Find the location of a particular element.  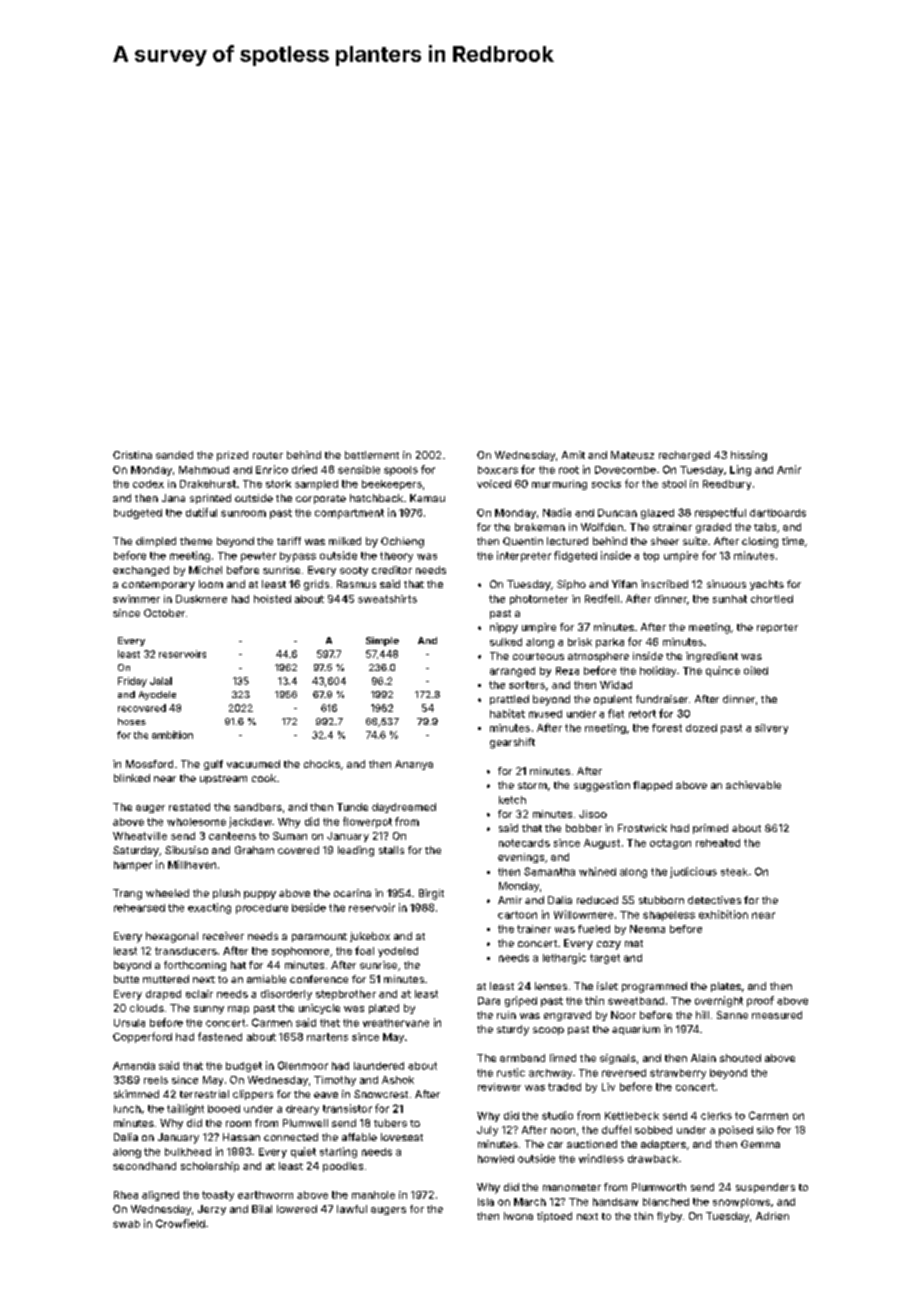

habitat is located at coordinates (507, 713).
